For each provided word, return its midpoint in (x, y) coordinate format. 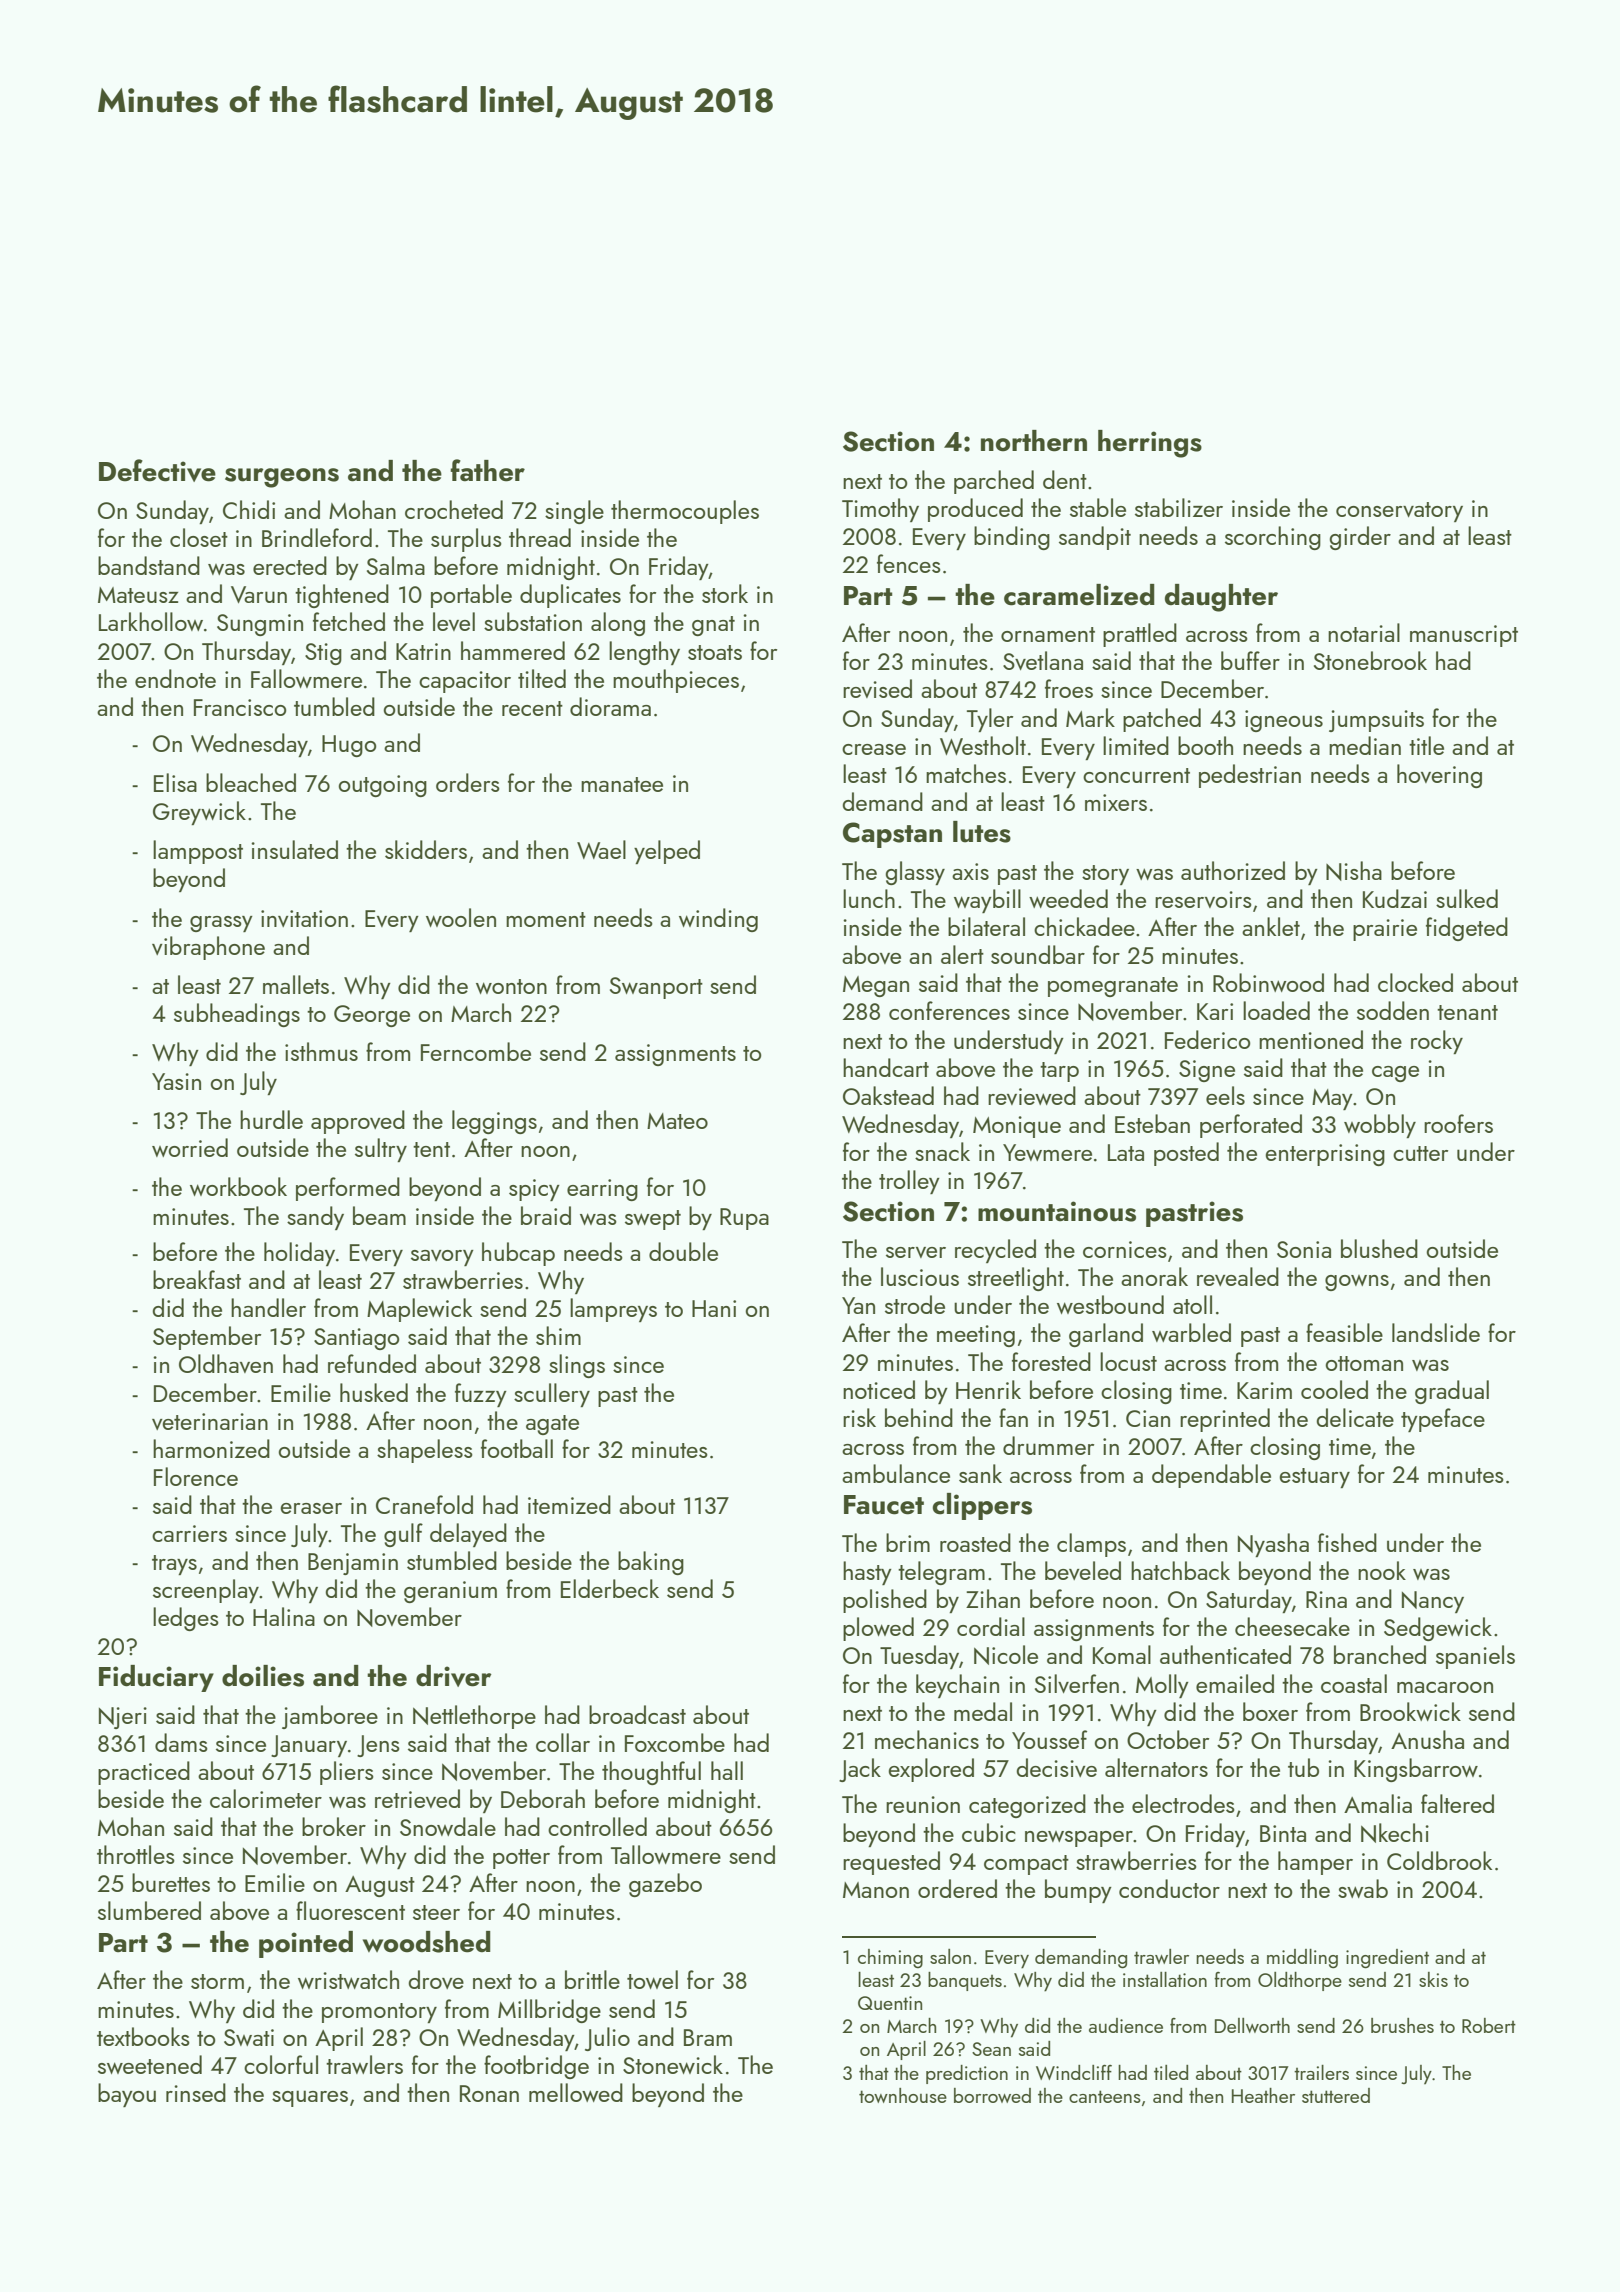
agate (552, 1425)
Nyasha (1273, 1545)
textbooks (143, 2036)
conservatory (1399, 512)
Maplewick (419, 1310)
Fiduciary (156, 1678)
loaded (1276, 1010)
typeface (1443, 1420)
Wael (601, 849)
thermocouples (685, 512)
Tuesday (919, 1657)
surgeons (282, 478)
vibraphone (208, 948)
